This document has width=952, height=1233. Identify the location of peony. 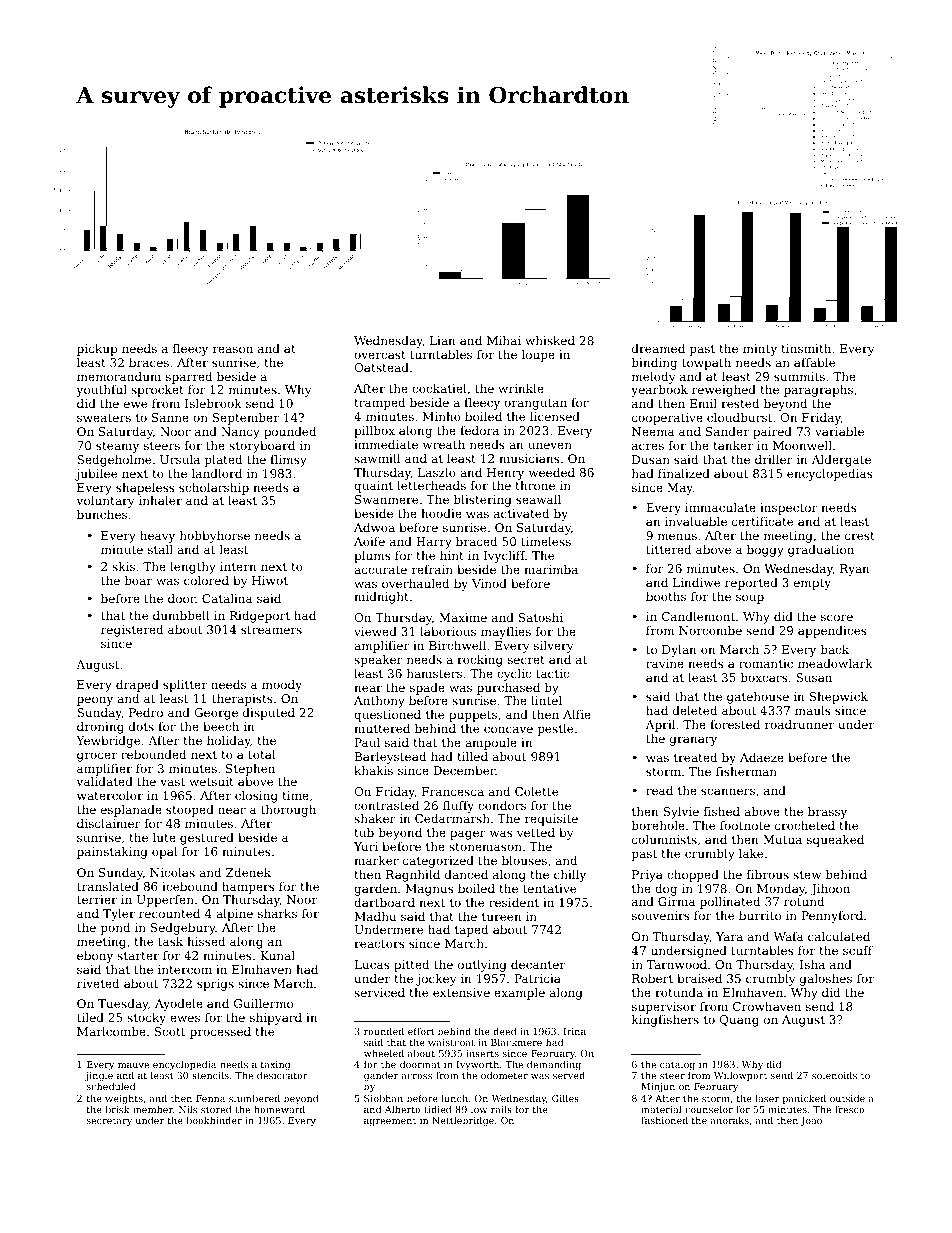
(95, 701).
